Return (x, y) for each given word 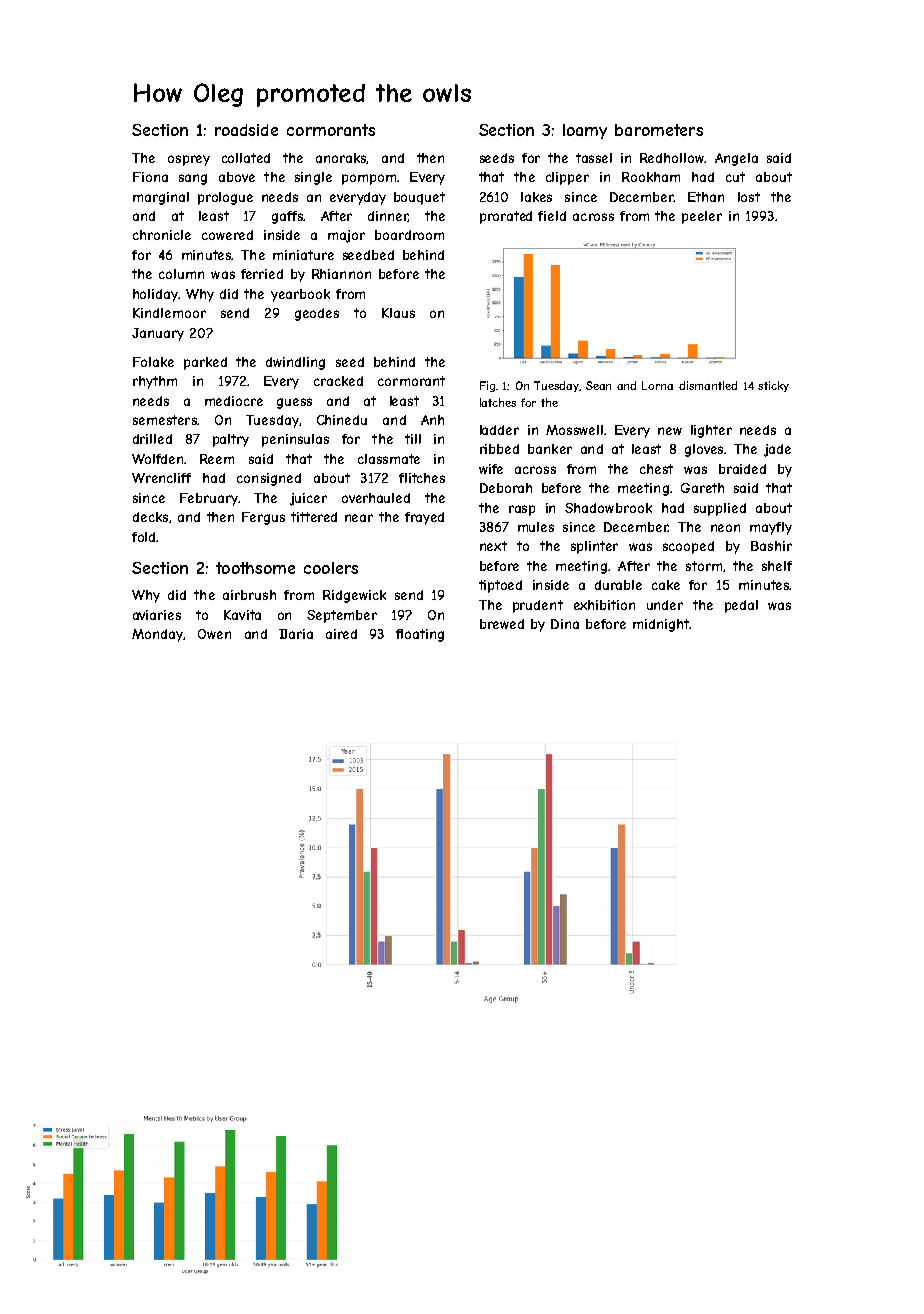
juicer (308, 499)
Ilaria (296, 634)
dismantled (708, 385)
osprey (189, 160)
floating (420, 635)
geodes (317, 314)
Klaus (398, 313)
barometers (659, 130)
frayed (424, 518)
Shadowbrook (608, 508)
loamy (585, 131)
